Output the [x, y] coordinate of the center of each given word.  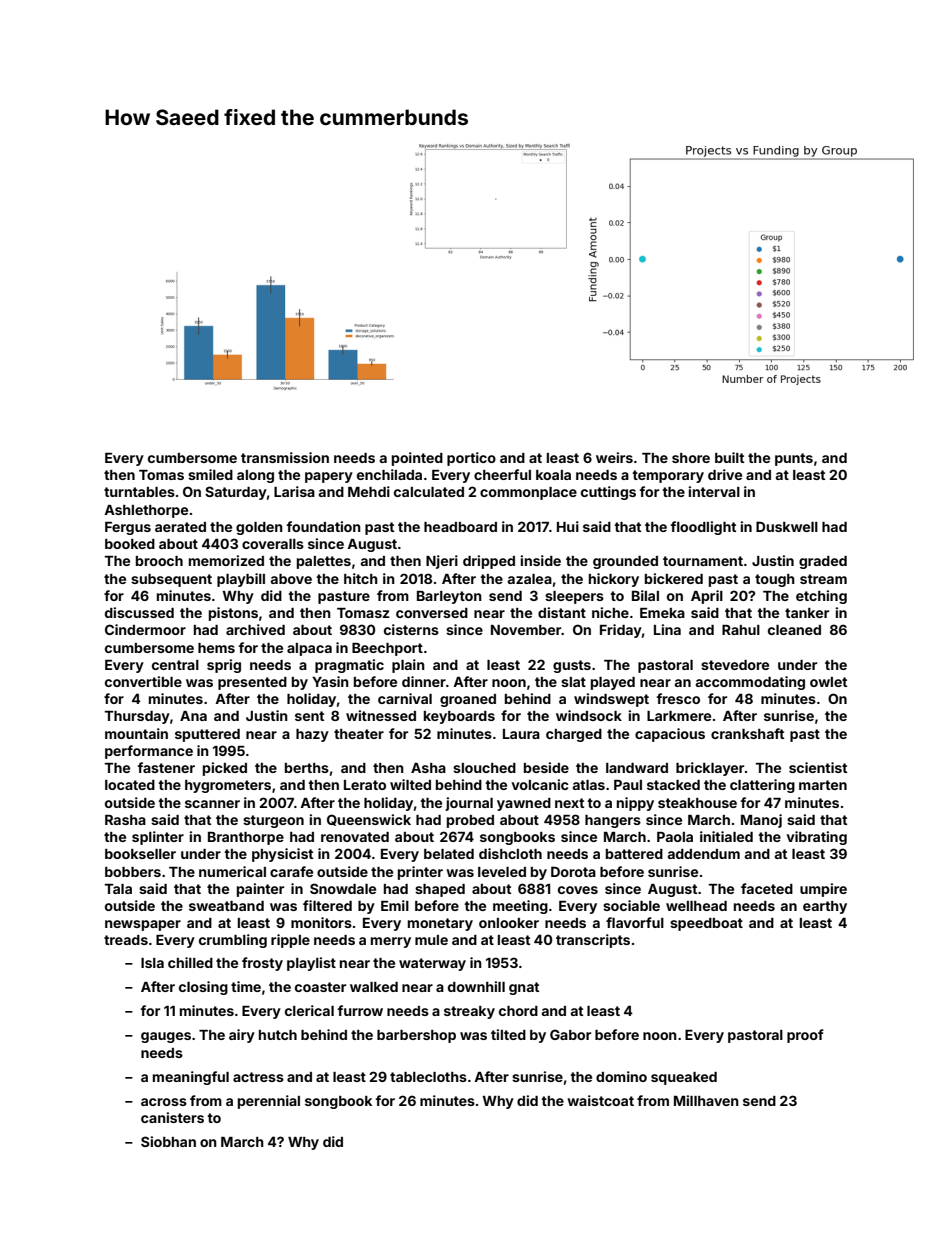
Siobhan [168, 1141]
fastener [166, 767]
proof [805, 1036]
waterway [432, 964]
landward [637, 768]
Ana [193, 716]
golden [259, 528]
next [569, 803]
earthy [825, 907]
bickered [674, 578]
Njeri [442, 562]
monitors [321, 922]
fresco [678, 698]
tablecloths [428, 1077]
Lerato [365, 785]
